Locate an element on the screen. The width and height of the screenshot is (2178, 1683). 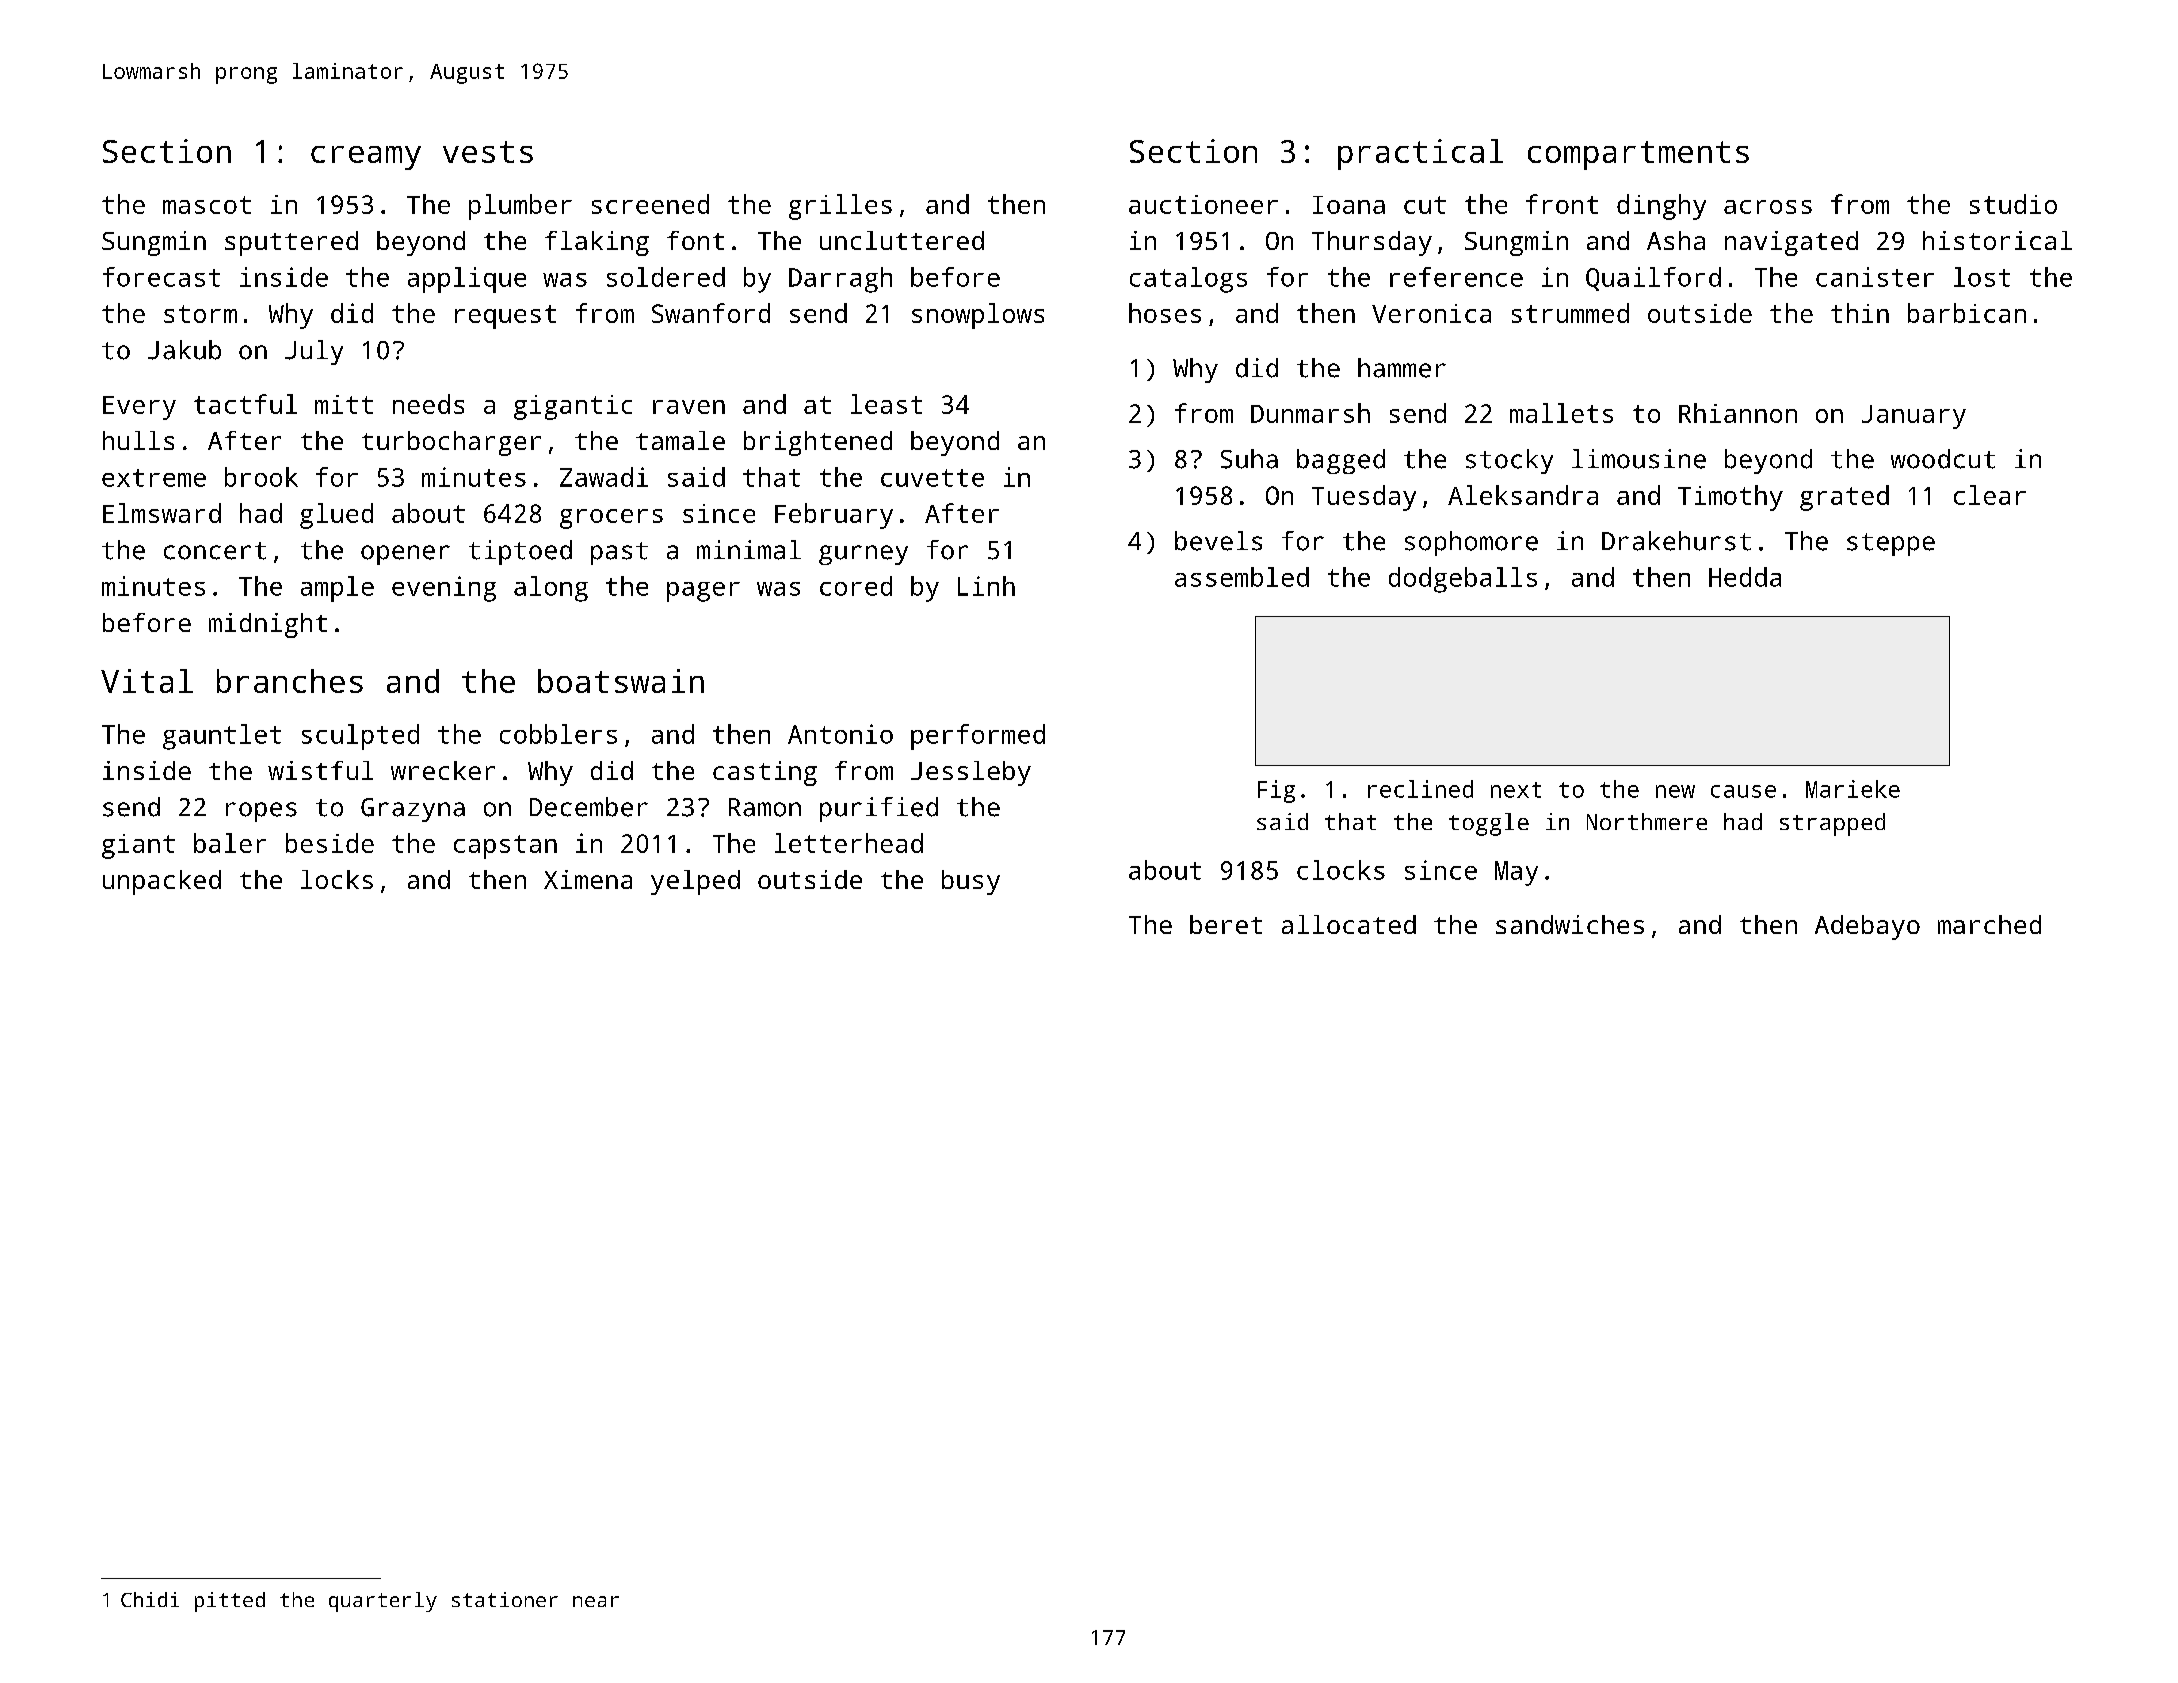
allocated is located at coordinates (1349, 924).
